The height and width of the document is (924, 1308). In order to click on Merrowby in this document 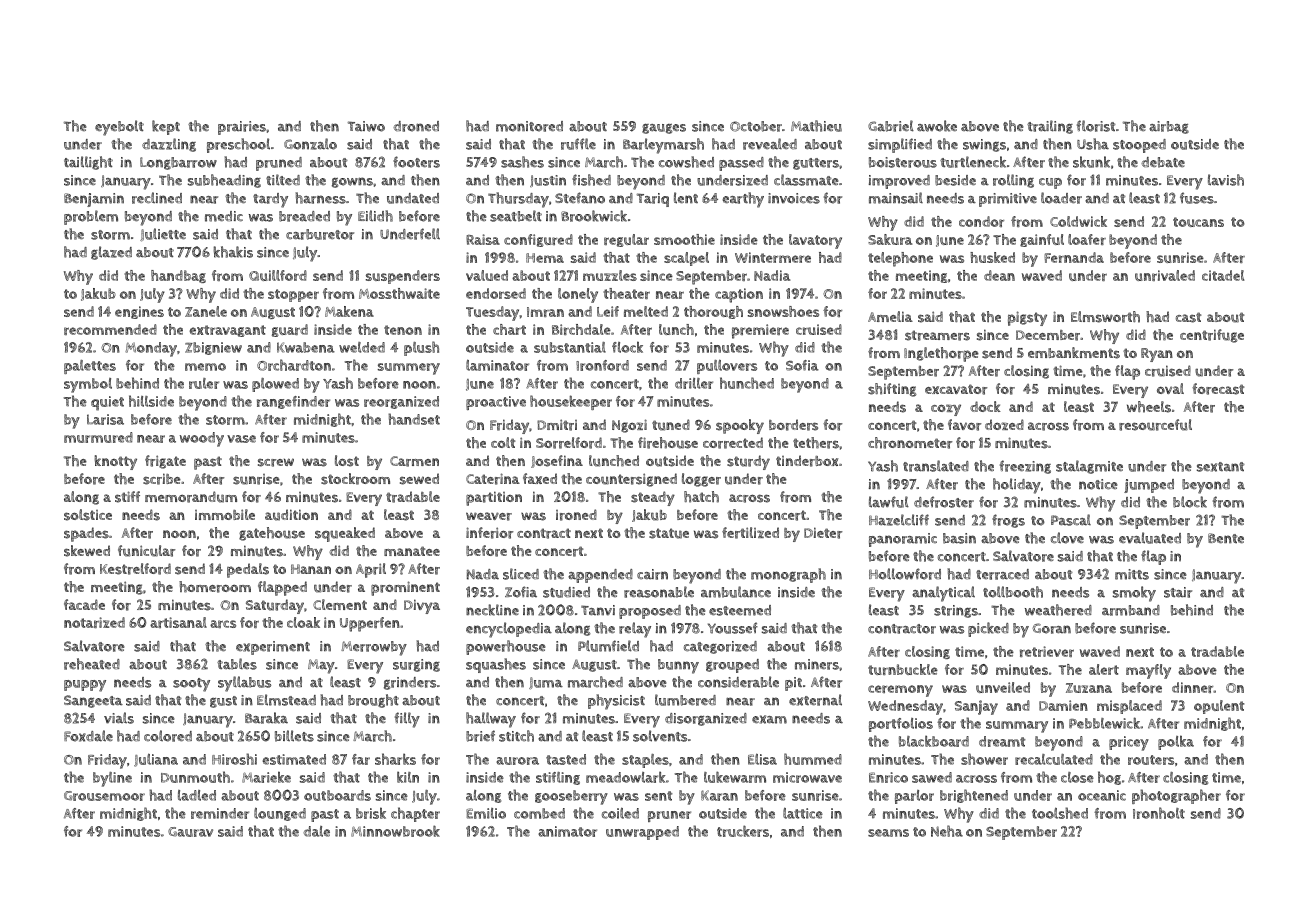, I will do `click(374, 648)`.
